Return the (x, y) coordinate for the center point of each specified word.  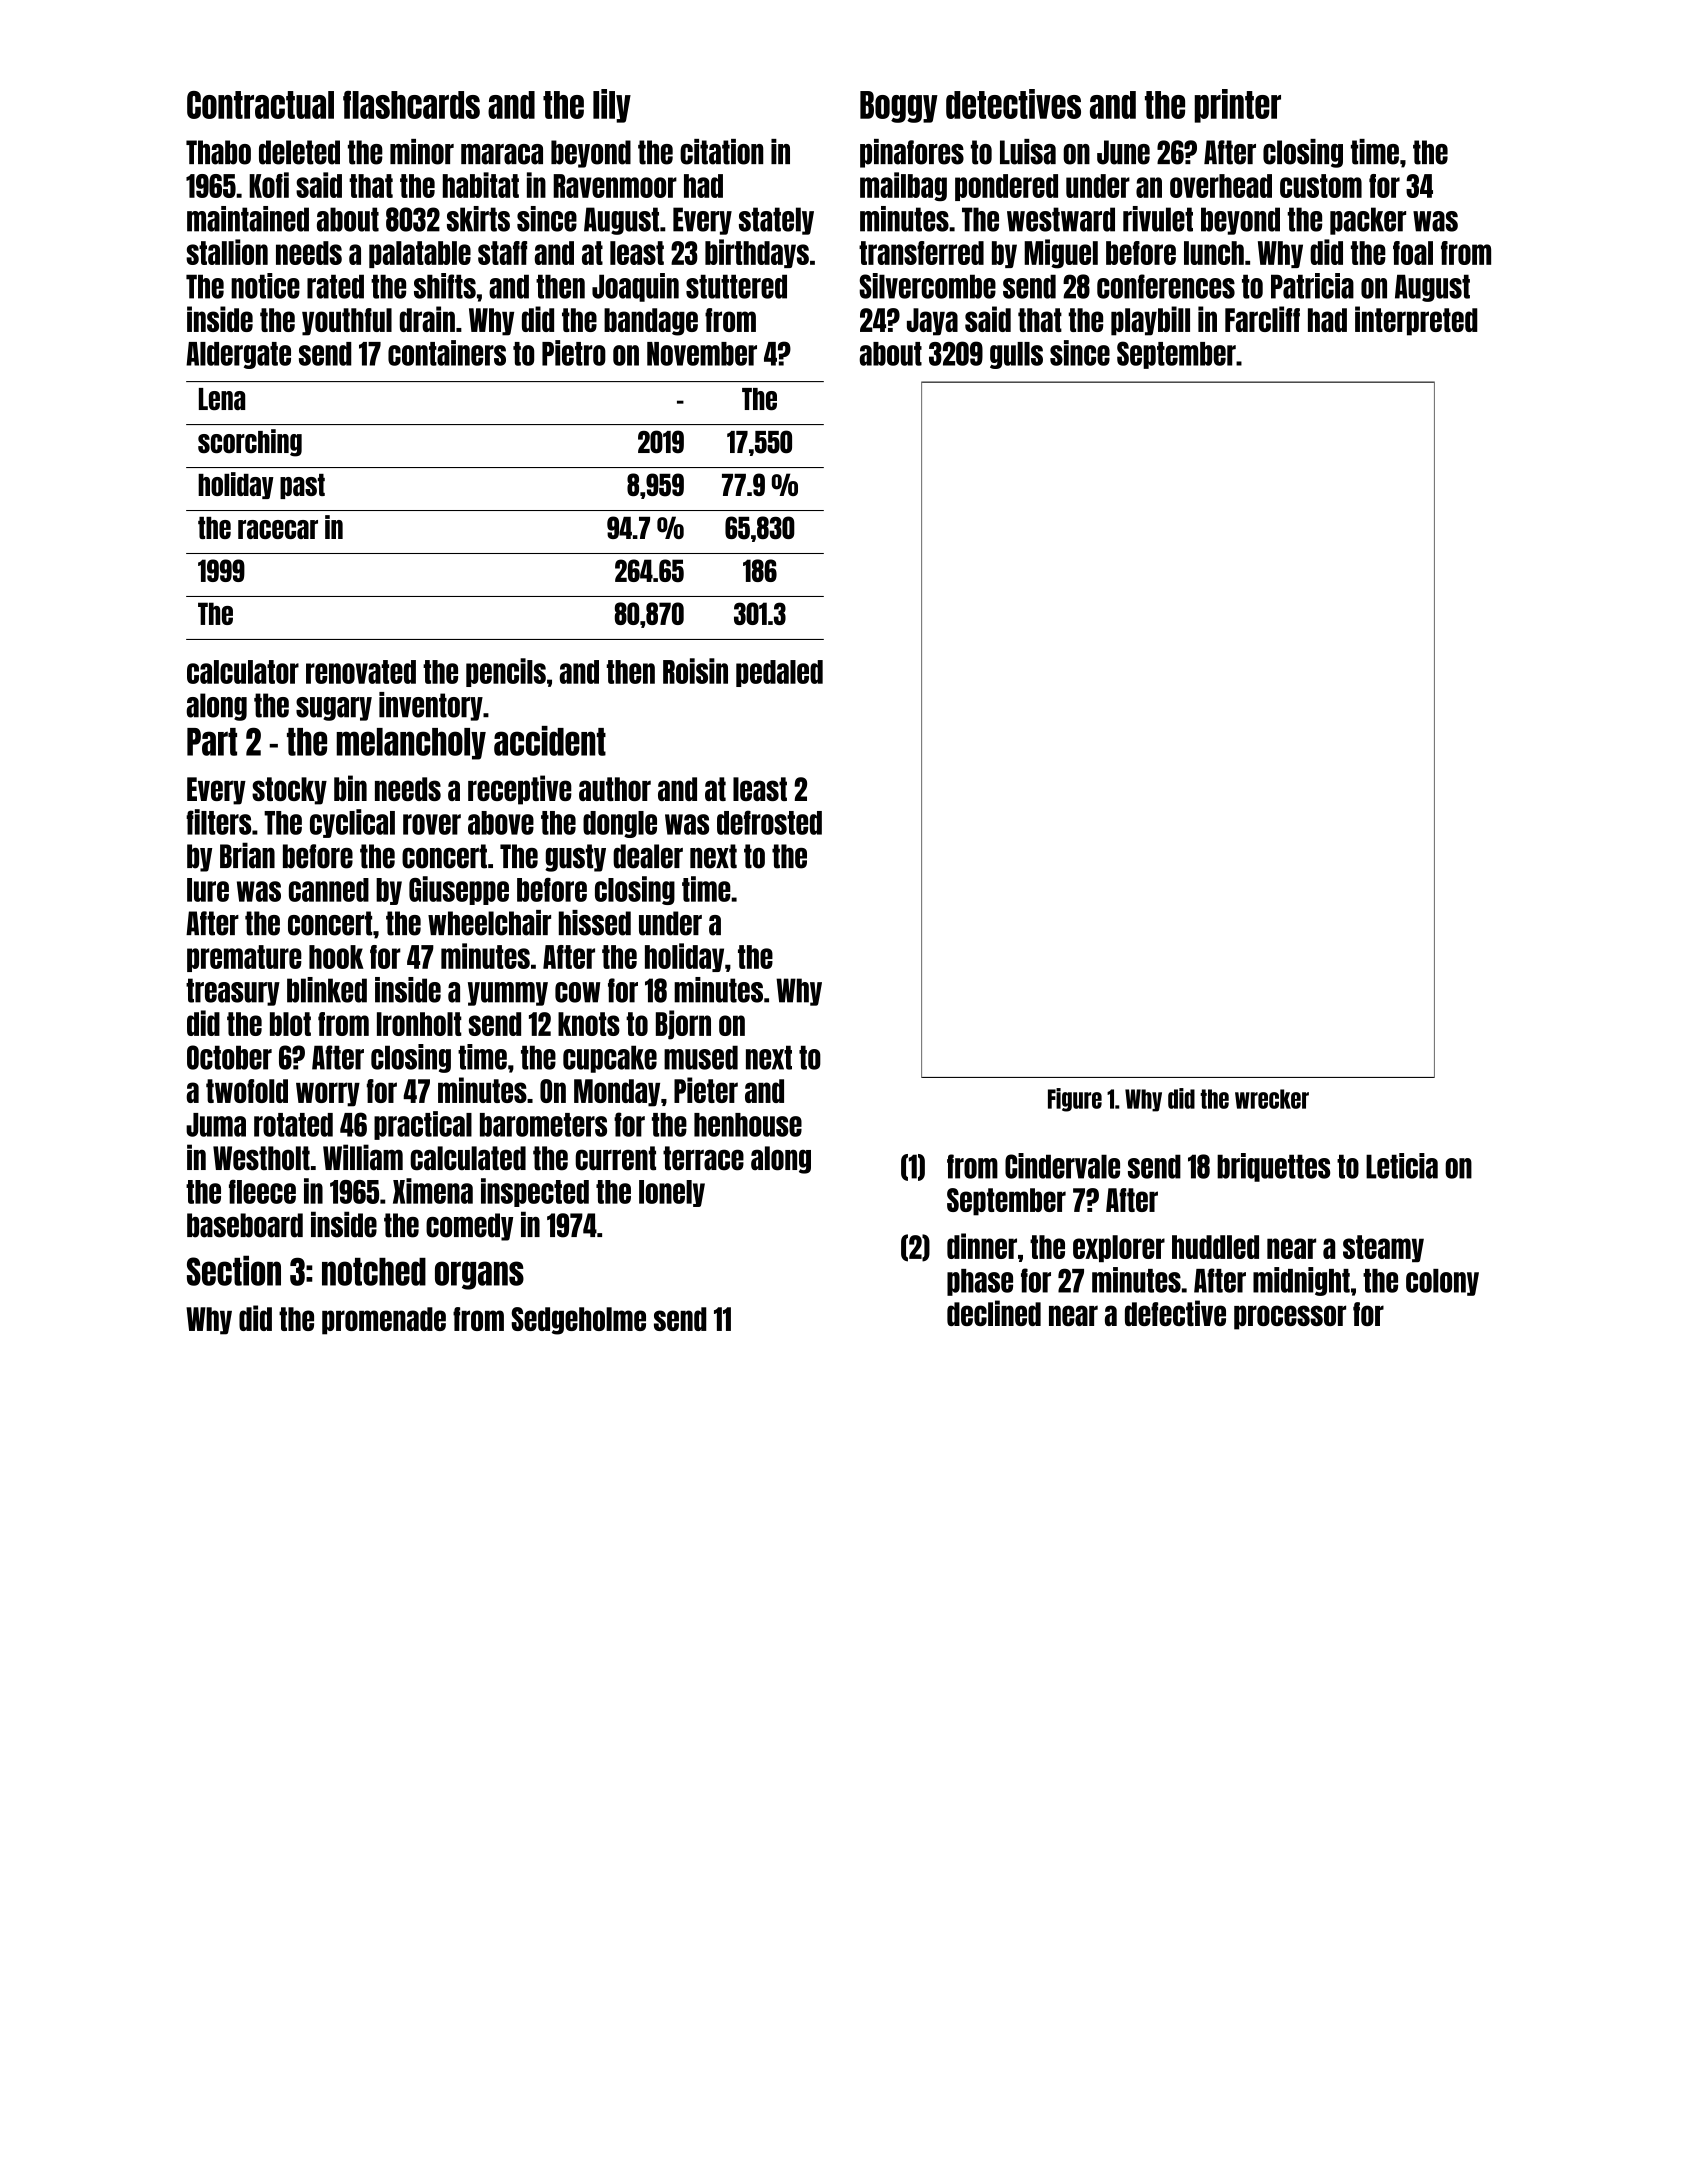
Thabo (218, 152)
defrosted (769, 822)
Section (234, 1270)
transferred (921, 253)
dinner (982, 1246)
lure (208, 890)
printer (1238, 106)
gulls (1016, 355)
